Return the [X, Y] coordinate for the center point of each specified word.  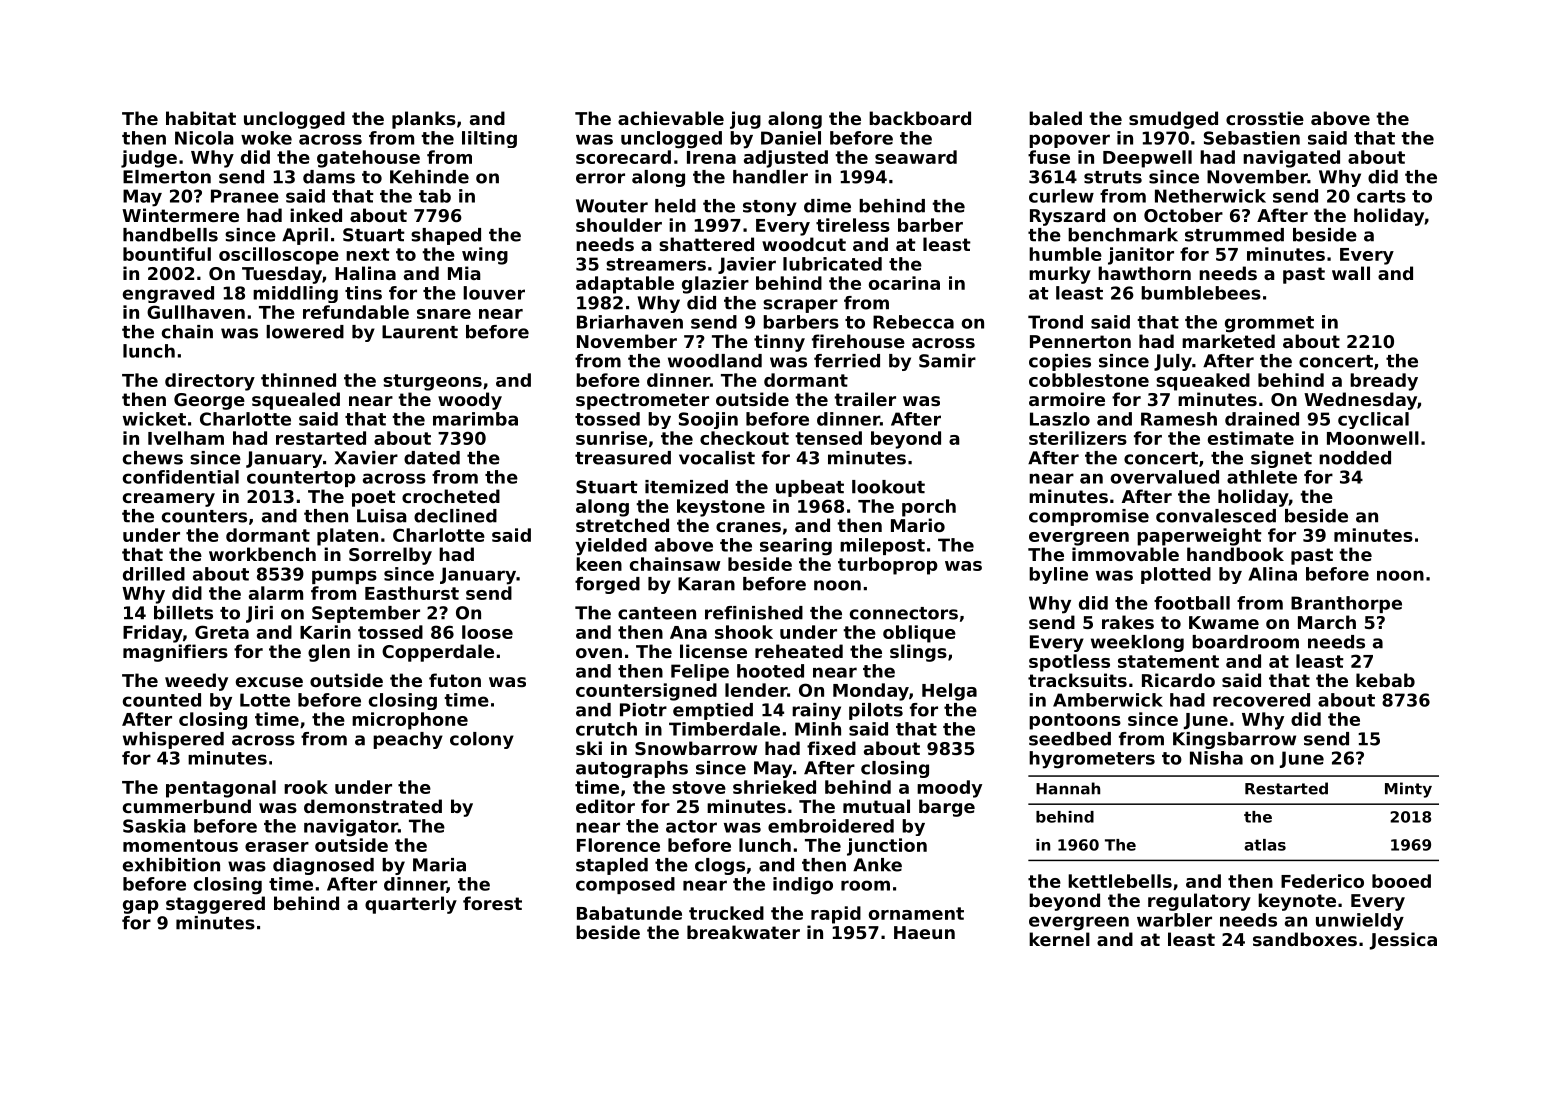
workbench [262, 554]
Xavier [366, 458]
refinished [754, 613]
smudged [1173, 120]
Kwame [1224, 622]
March [1327, 622]
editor [605, 806]
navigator [351, 828]
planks [424, 120]
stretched [622, 525]
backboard [920, 118]
